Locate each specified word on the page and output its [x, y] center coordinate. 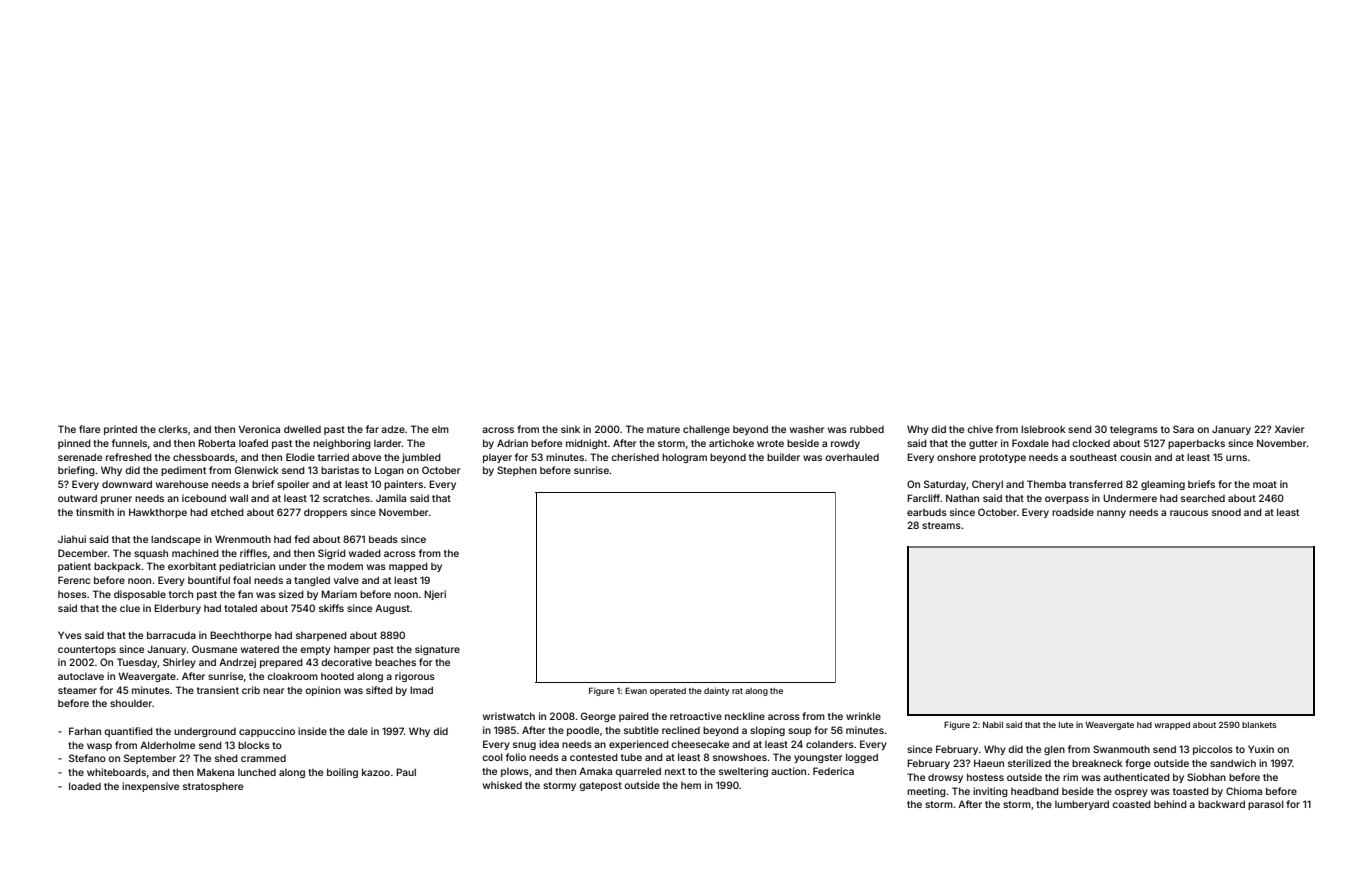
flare [89, 429]
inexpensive [150, 787]
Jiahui [72, 539]
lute [1066, 725]
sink [570, 429]
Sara [1183, 429]
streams [941, 525]
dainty [716, 691]
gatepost [600, 786]
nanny [1111, 514]
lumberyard [1082, 805]
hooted [337, 676]
